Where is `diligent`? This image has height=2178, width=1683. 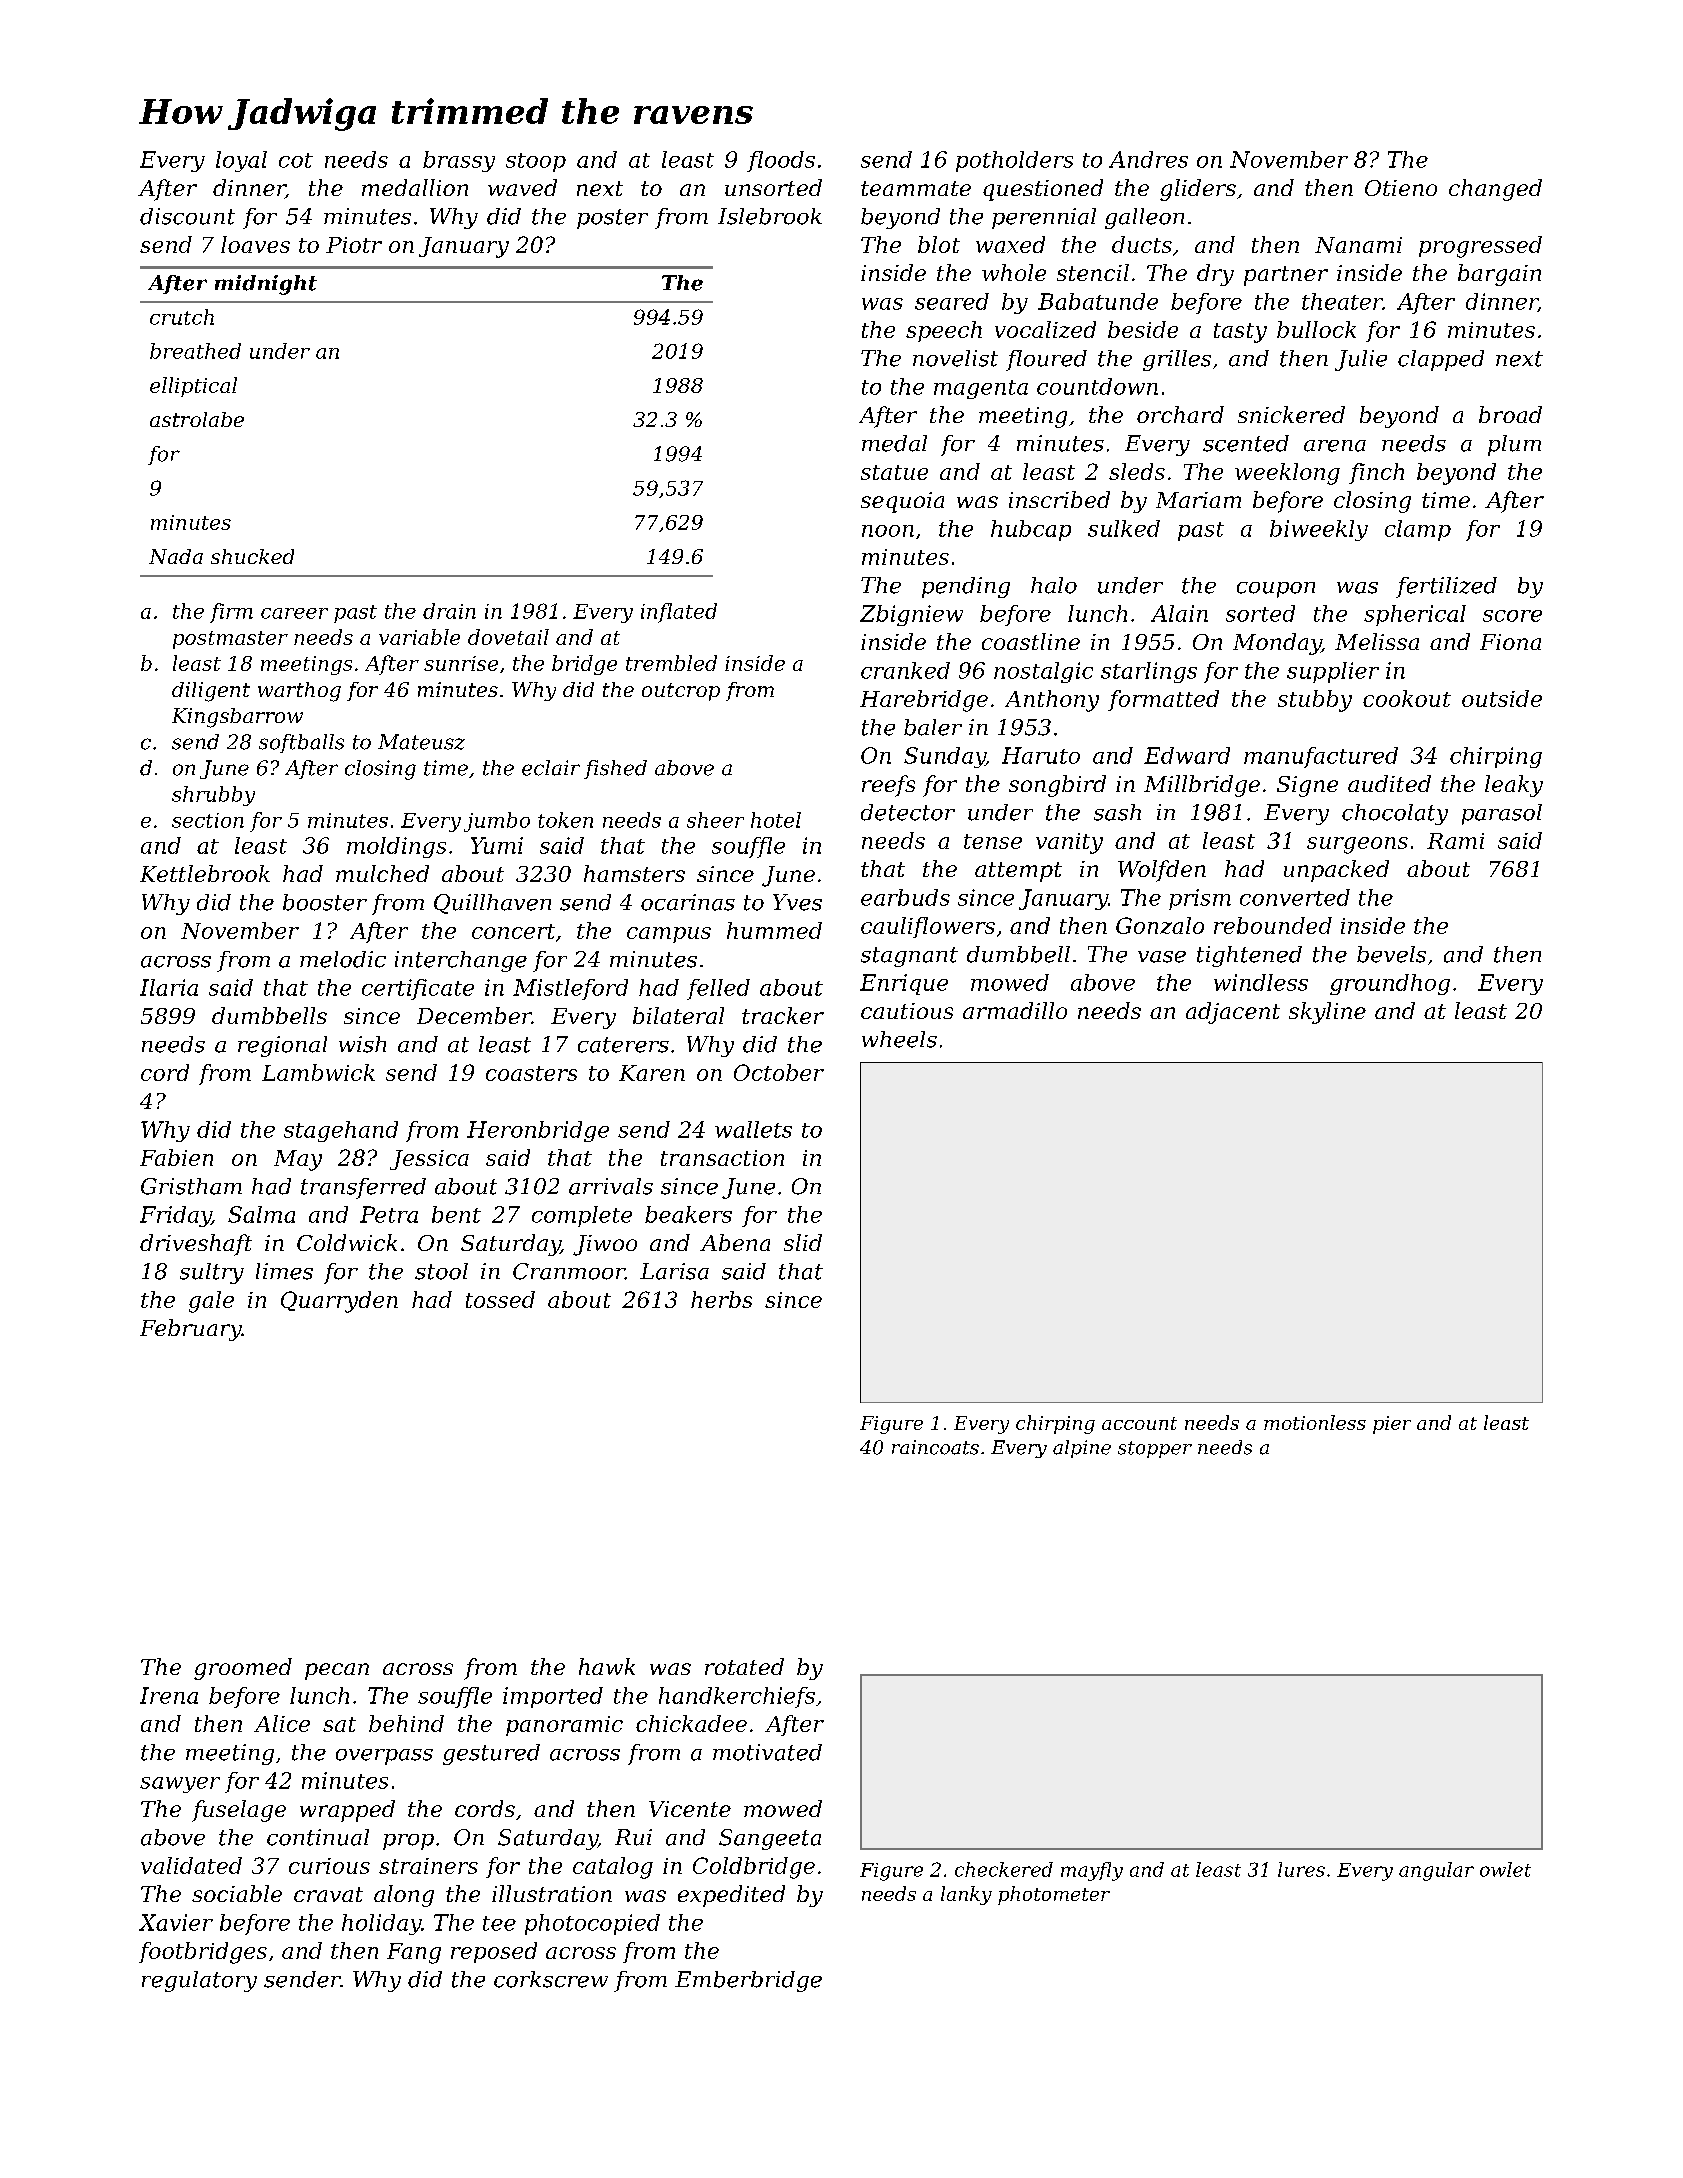
diligent is located at coordinates (211, 692).
